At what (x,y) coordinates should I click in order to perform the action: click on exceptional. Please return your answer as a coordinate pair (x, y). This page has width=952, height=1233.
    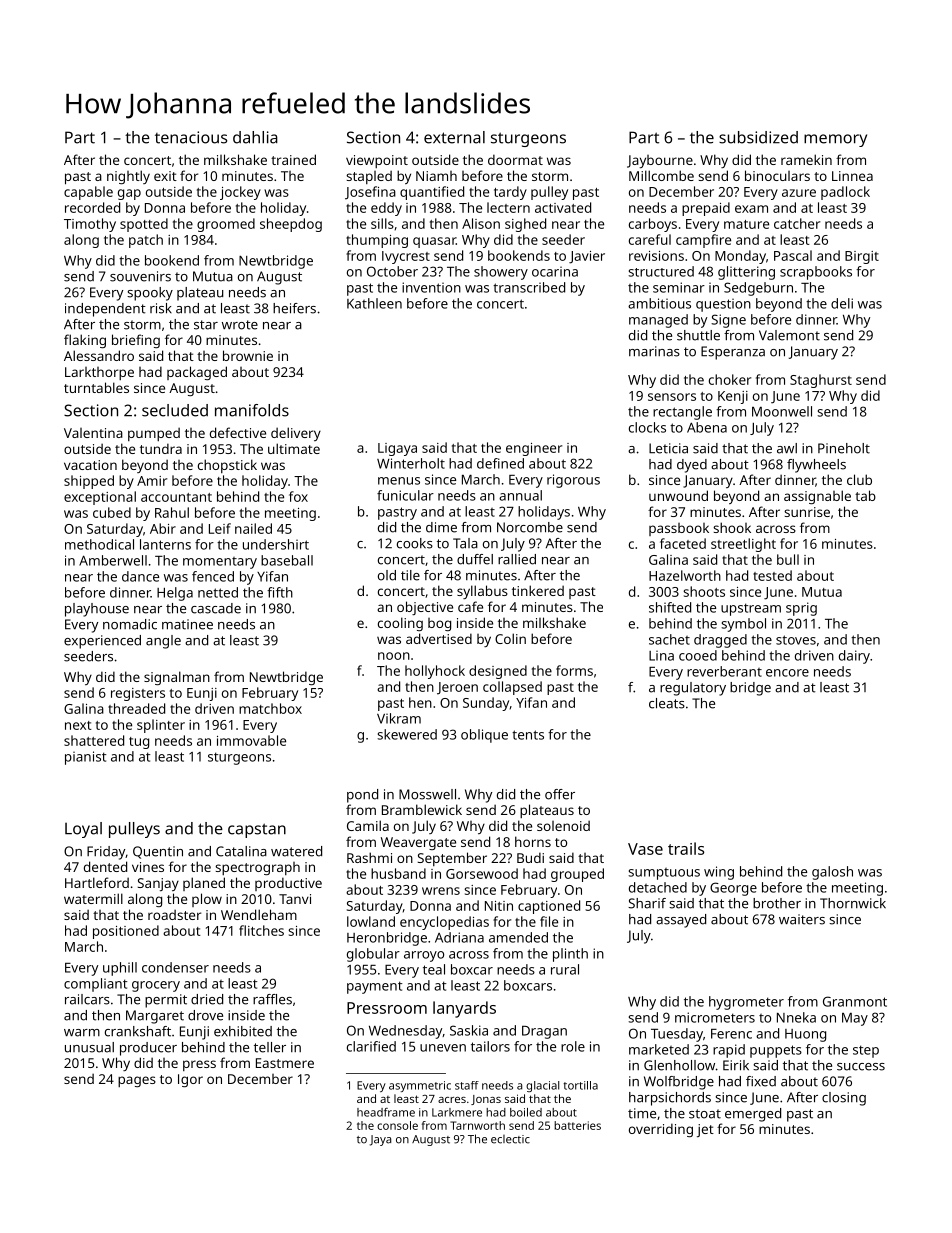
    Looking at the image, I should click on (100, 498).
